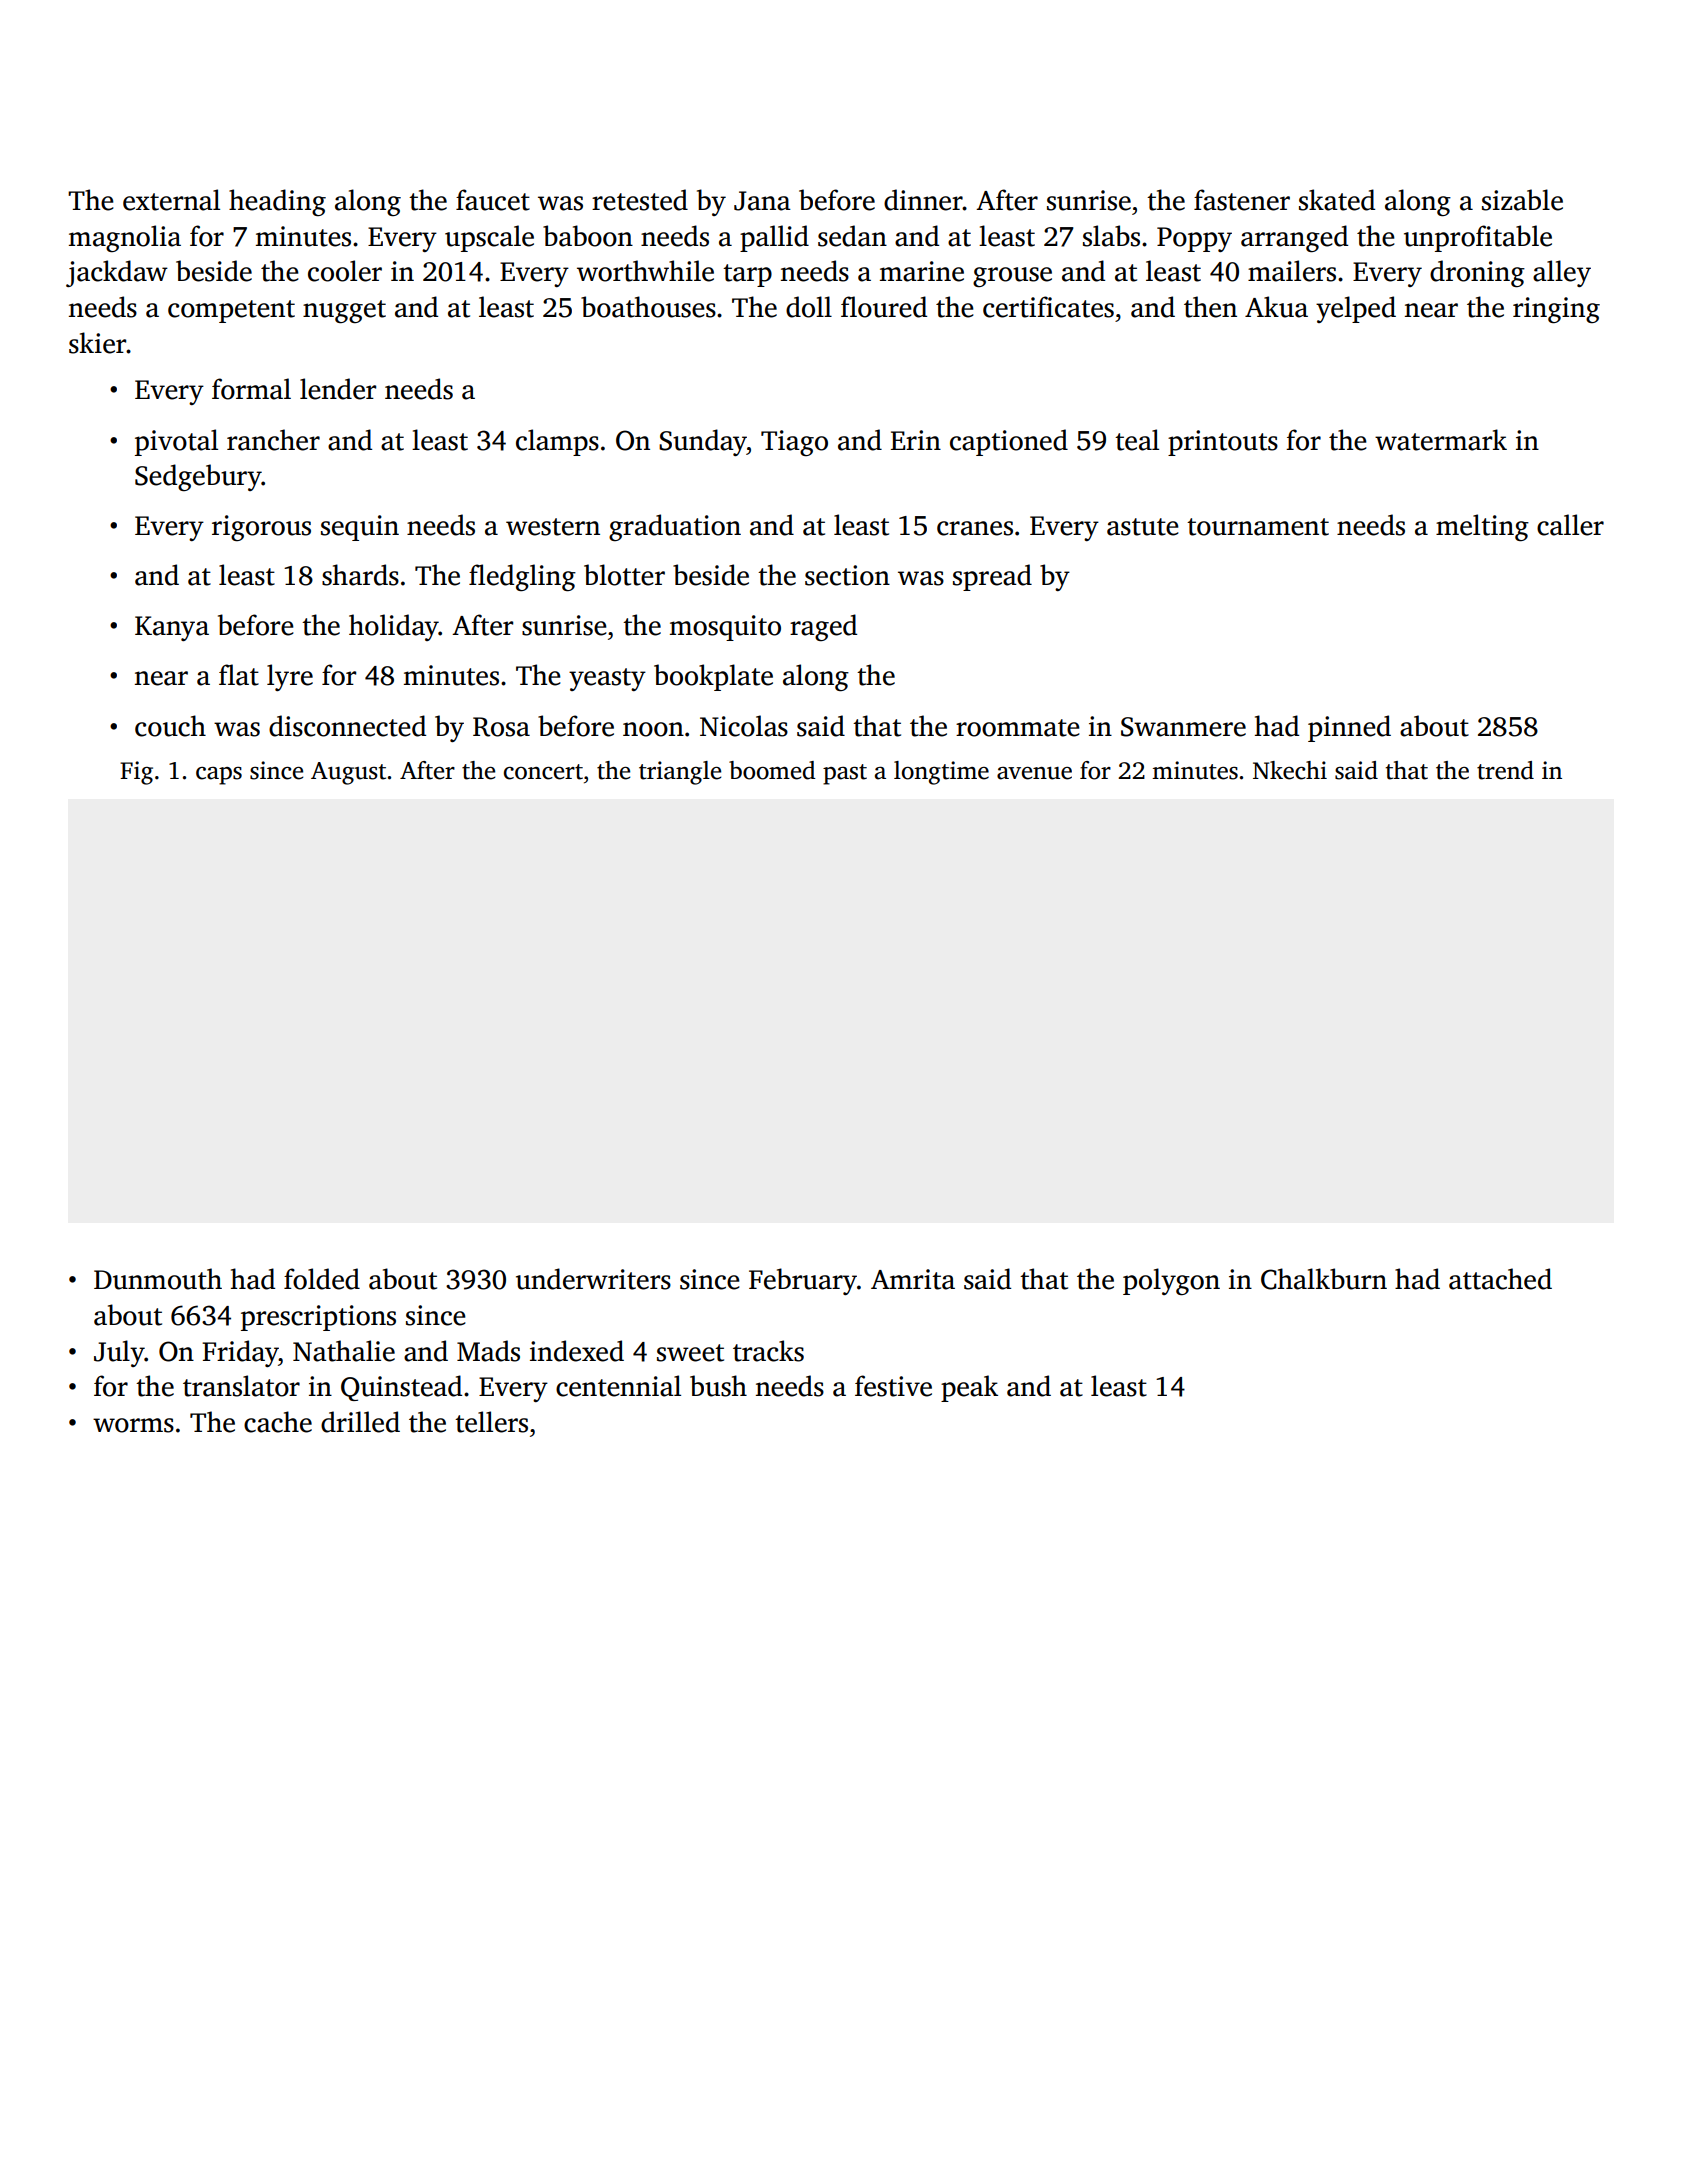 This screenshot has width=1683, height=2178. I want to click on boomed, so click(772, 770).
